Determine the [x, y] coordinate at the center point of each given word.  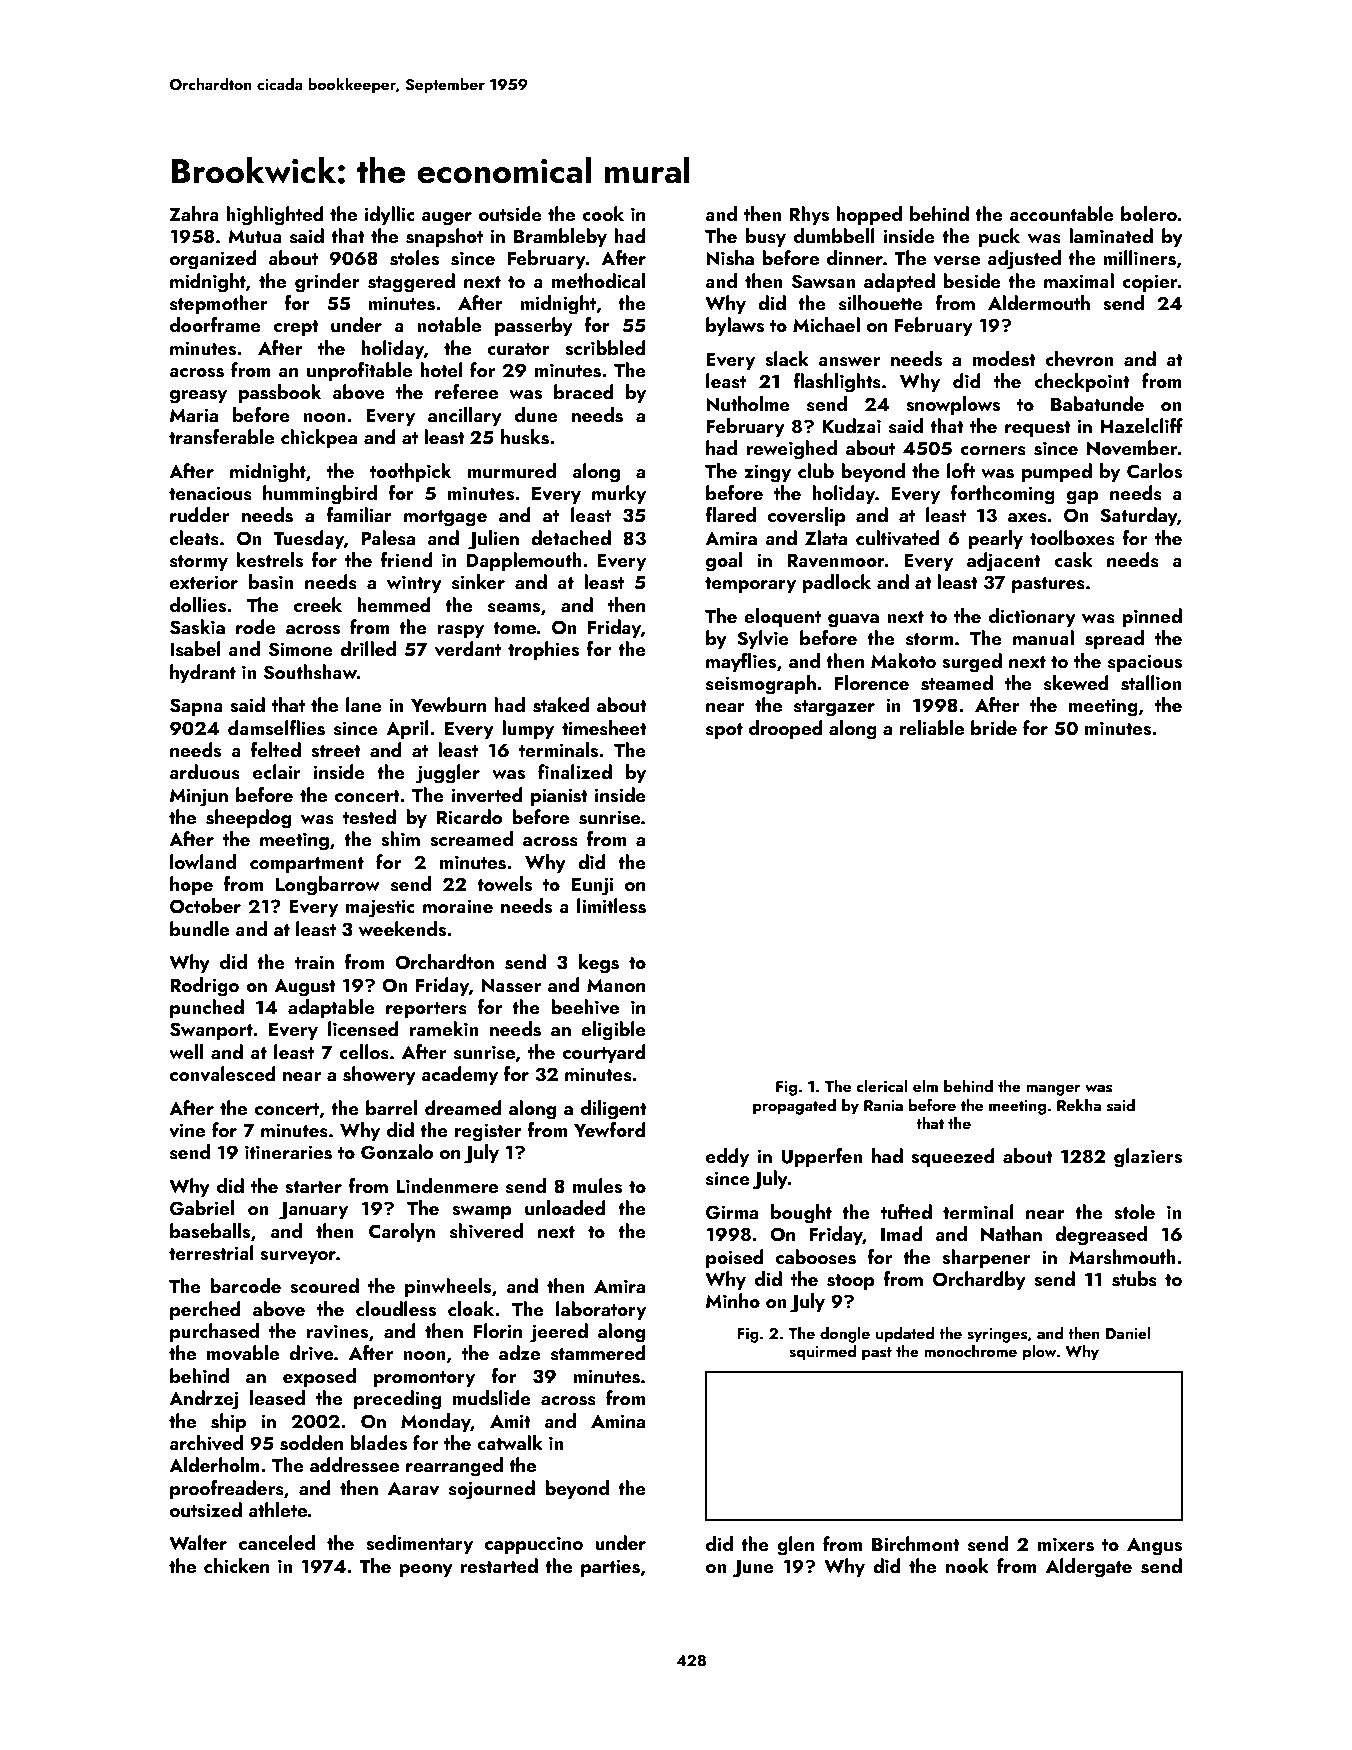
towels [504, 884]
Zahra [194, 213]
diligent [614, 1110]
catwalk [510, 1442]
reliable [932, 727]
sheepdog [248, 819]
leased [277, 1398]
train [314, 962]
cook [603, 213]
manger [1053, 1090]
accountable [1061, 213]
